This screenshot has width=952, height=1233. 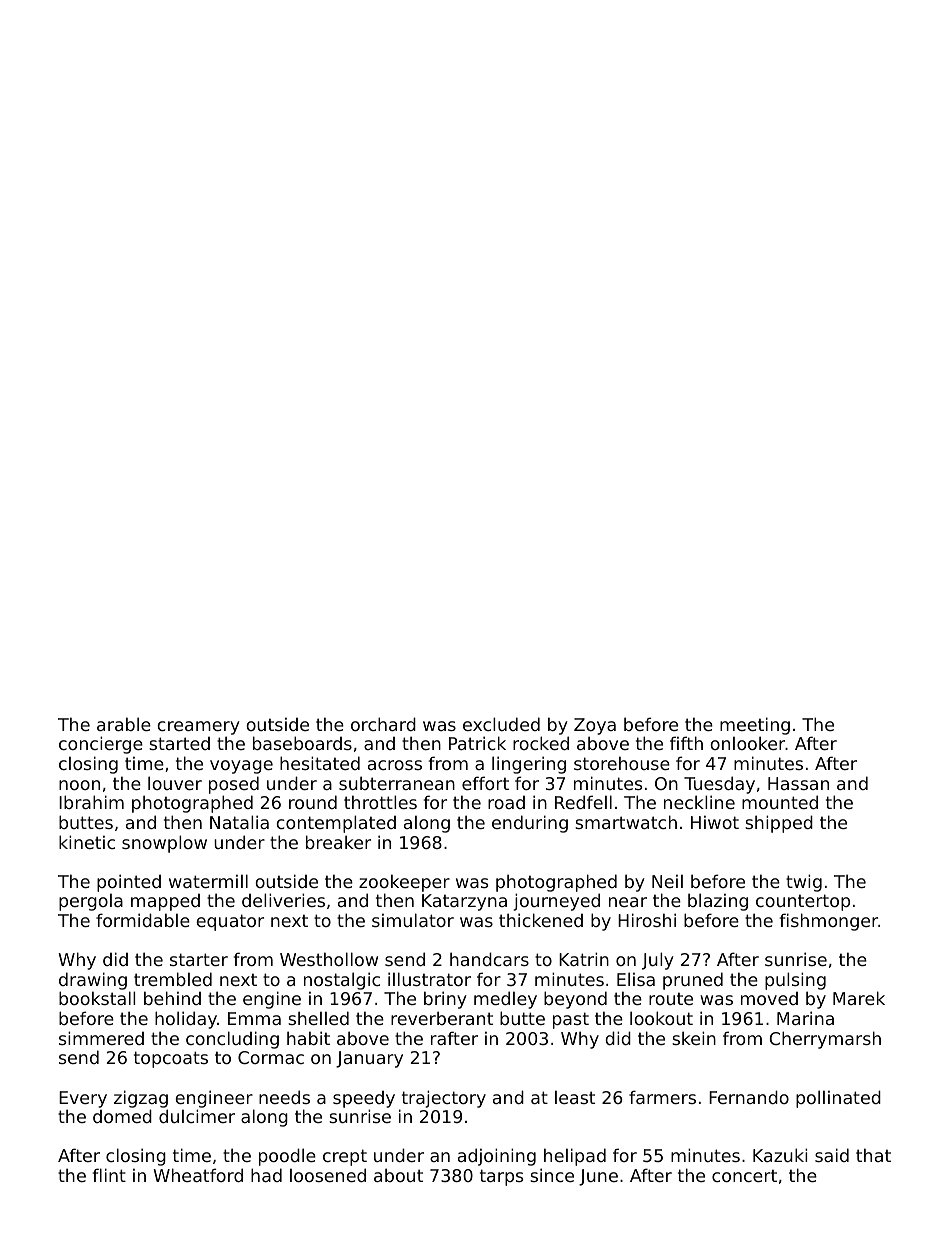 I want to click on Natalia, so click(x=239, y=822).
